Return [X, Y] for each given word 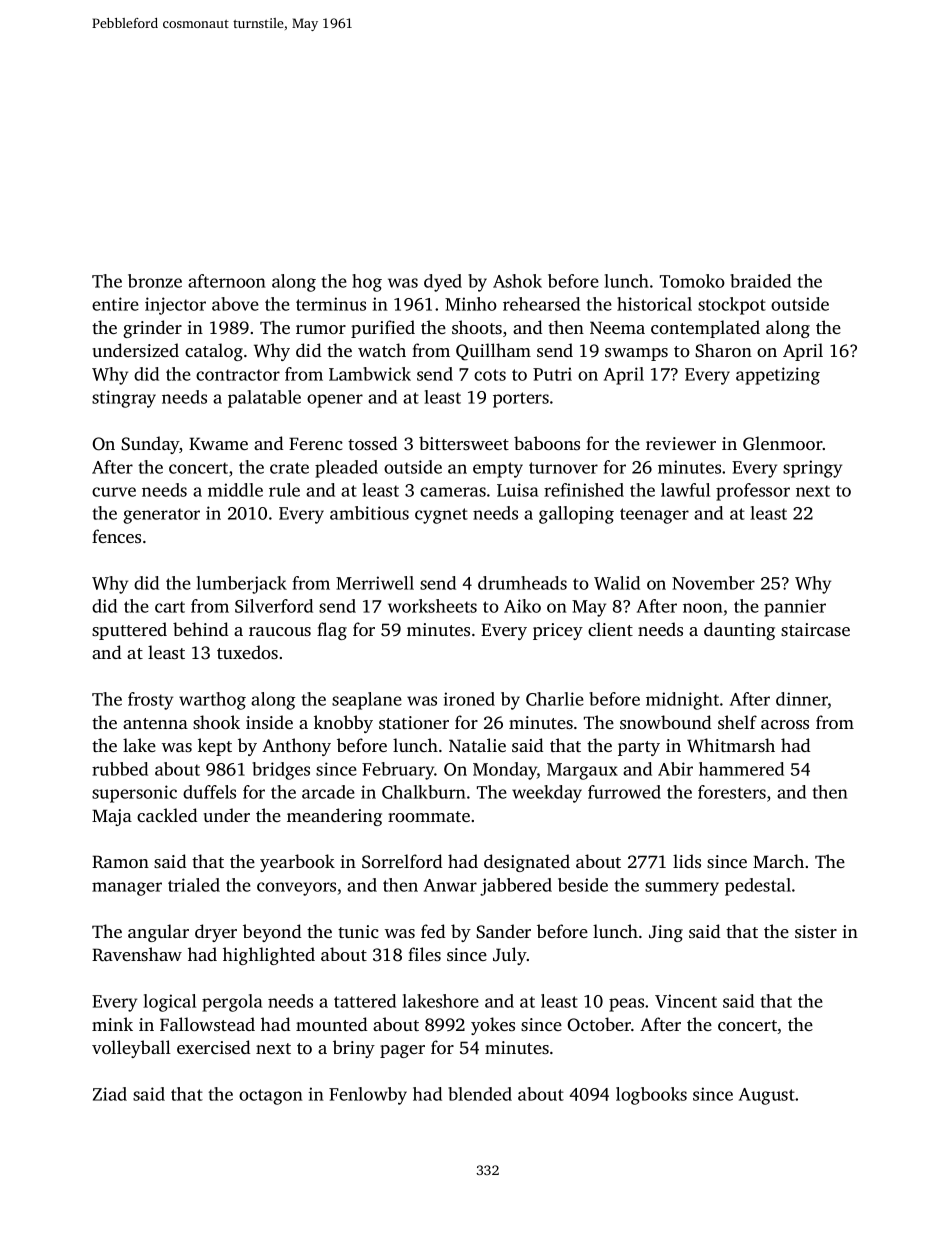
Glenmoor [783, 443]
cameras [453, 492]
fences [116, 536]
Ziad [110, 1094]
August [767, 1096]
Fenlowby [368, 1096]
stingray [124, 399]
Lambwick [370, 374]
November [713, 583]
